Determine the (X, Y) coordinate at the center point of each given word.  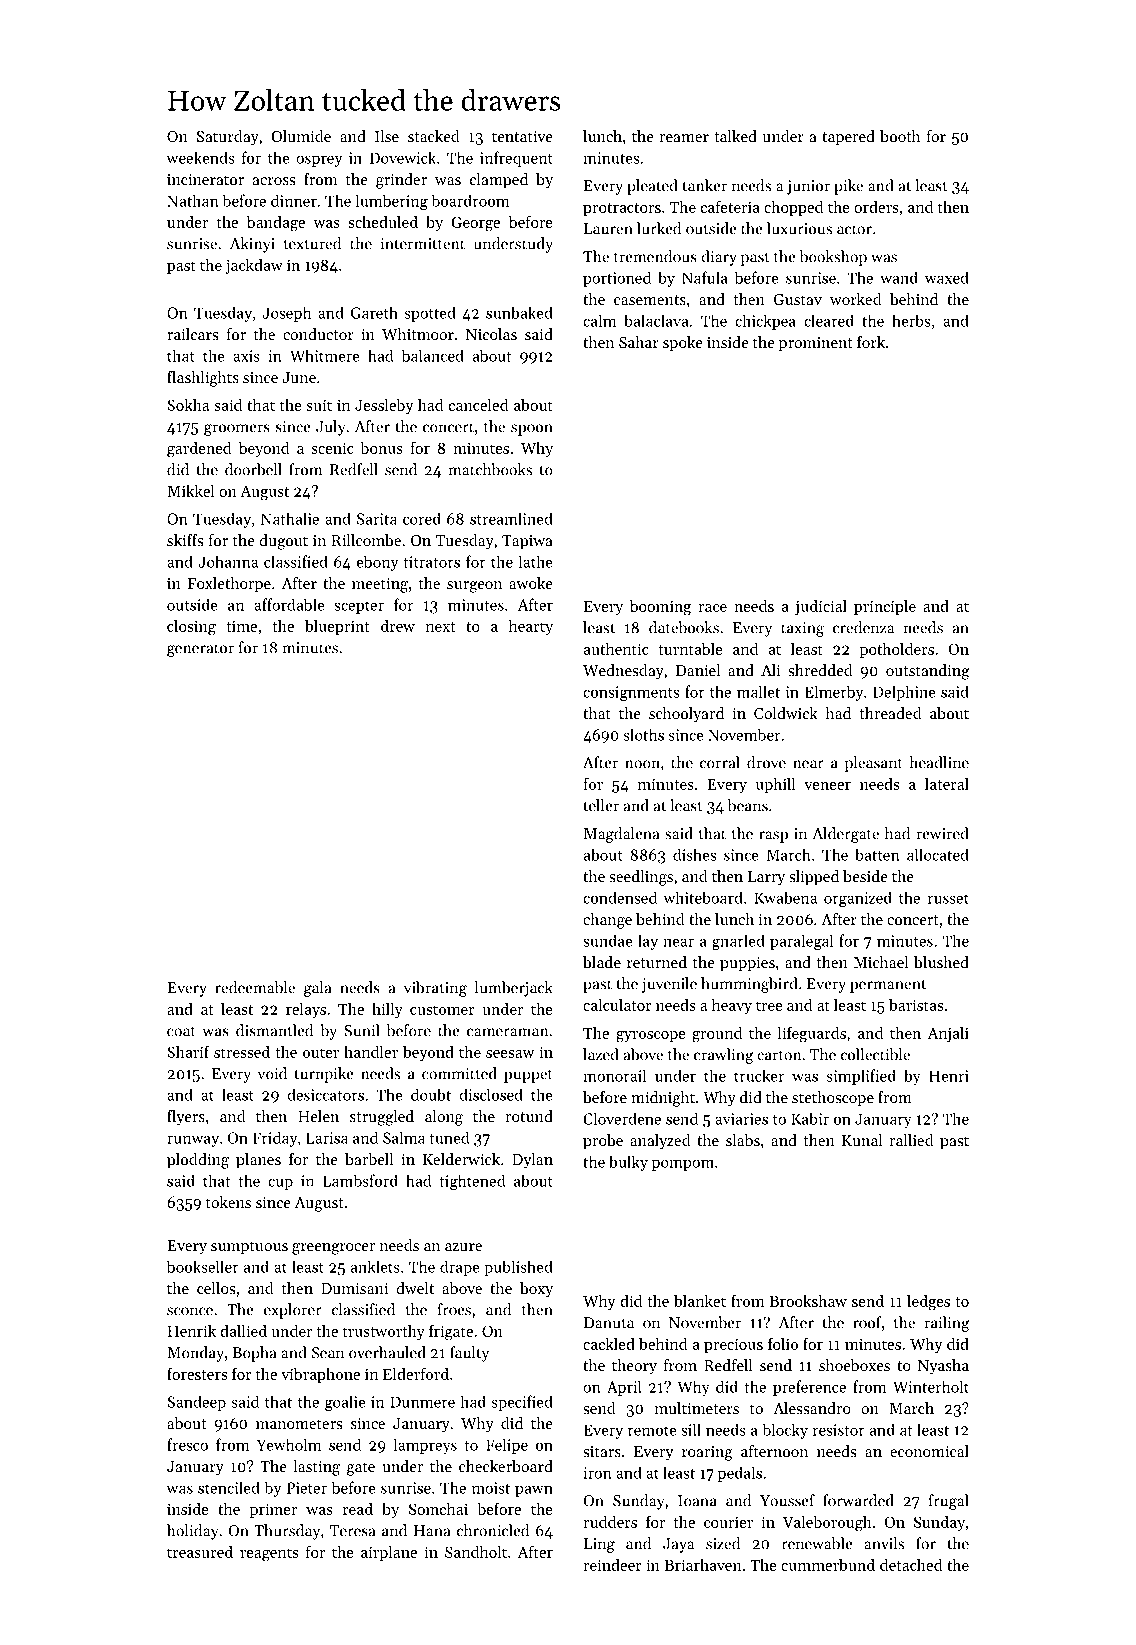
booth (900, 136)
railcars (192, 334)
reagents (269, 1555)
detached (911, 1565)
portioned (617, 279)
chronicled (493, 1530)
